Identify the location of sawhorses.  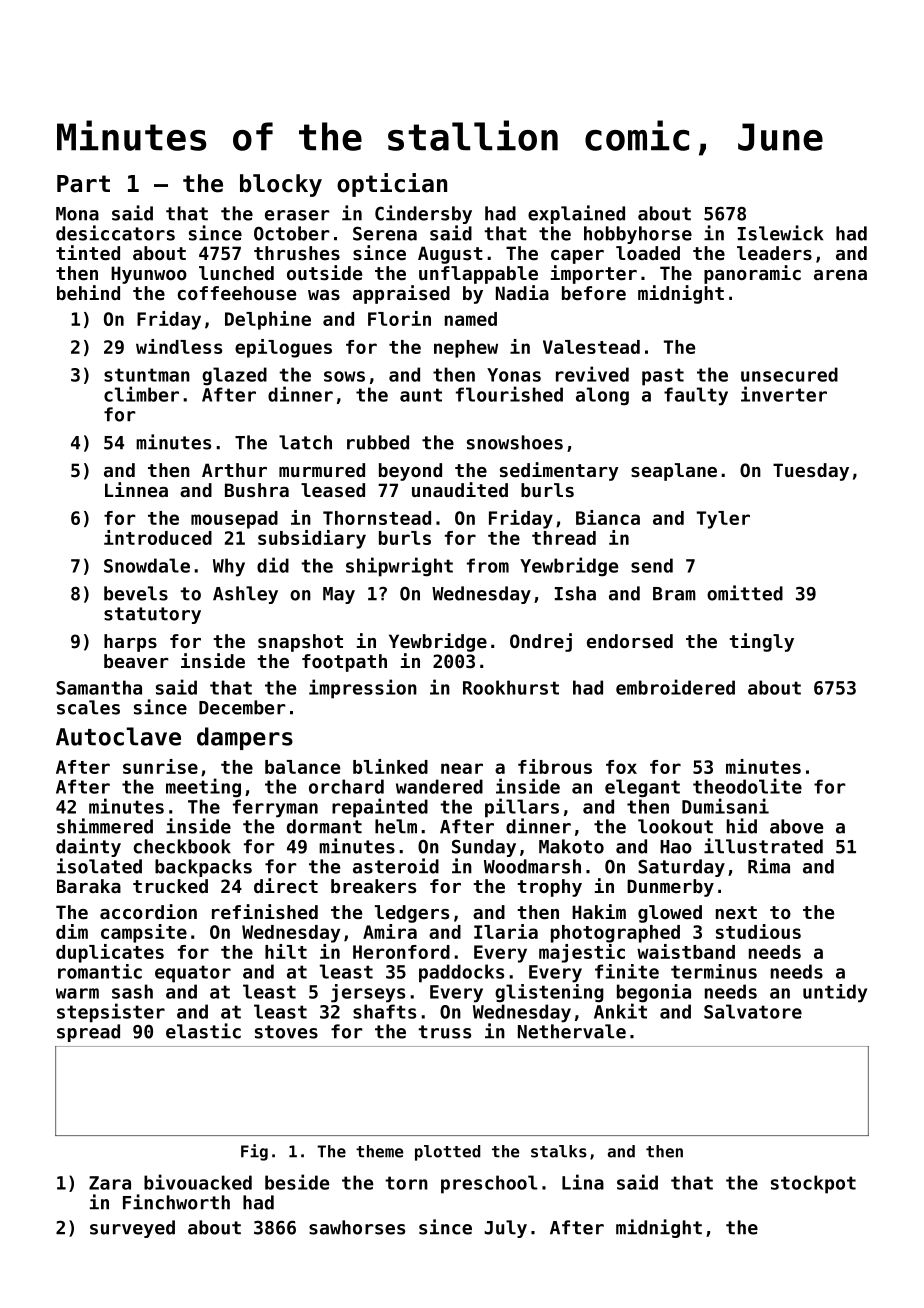
(357, 1227).
